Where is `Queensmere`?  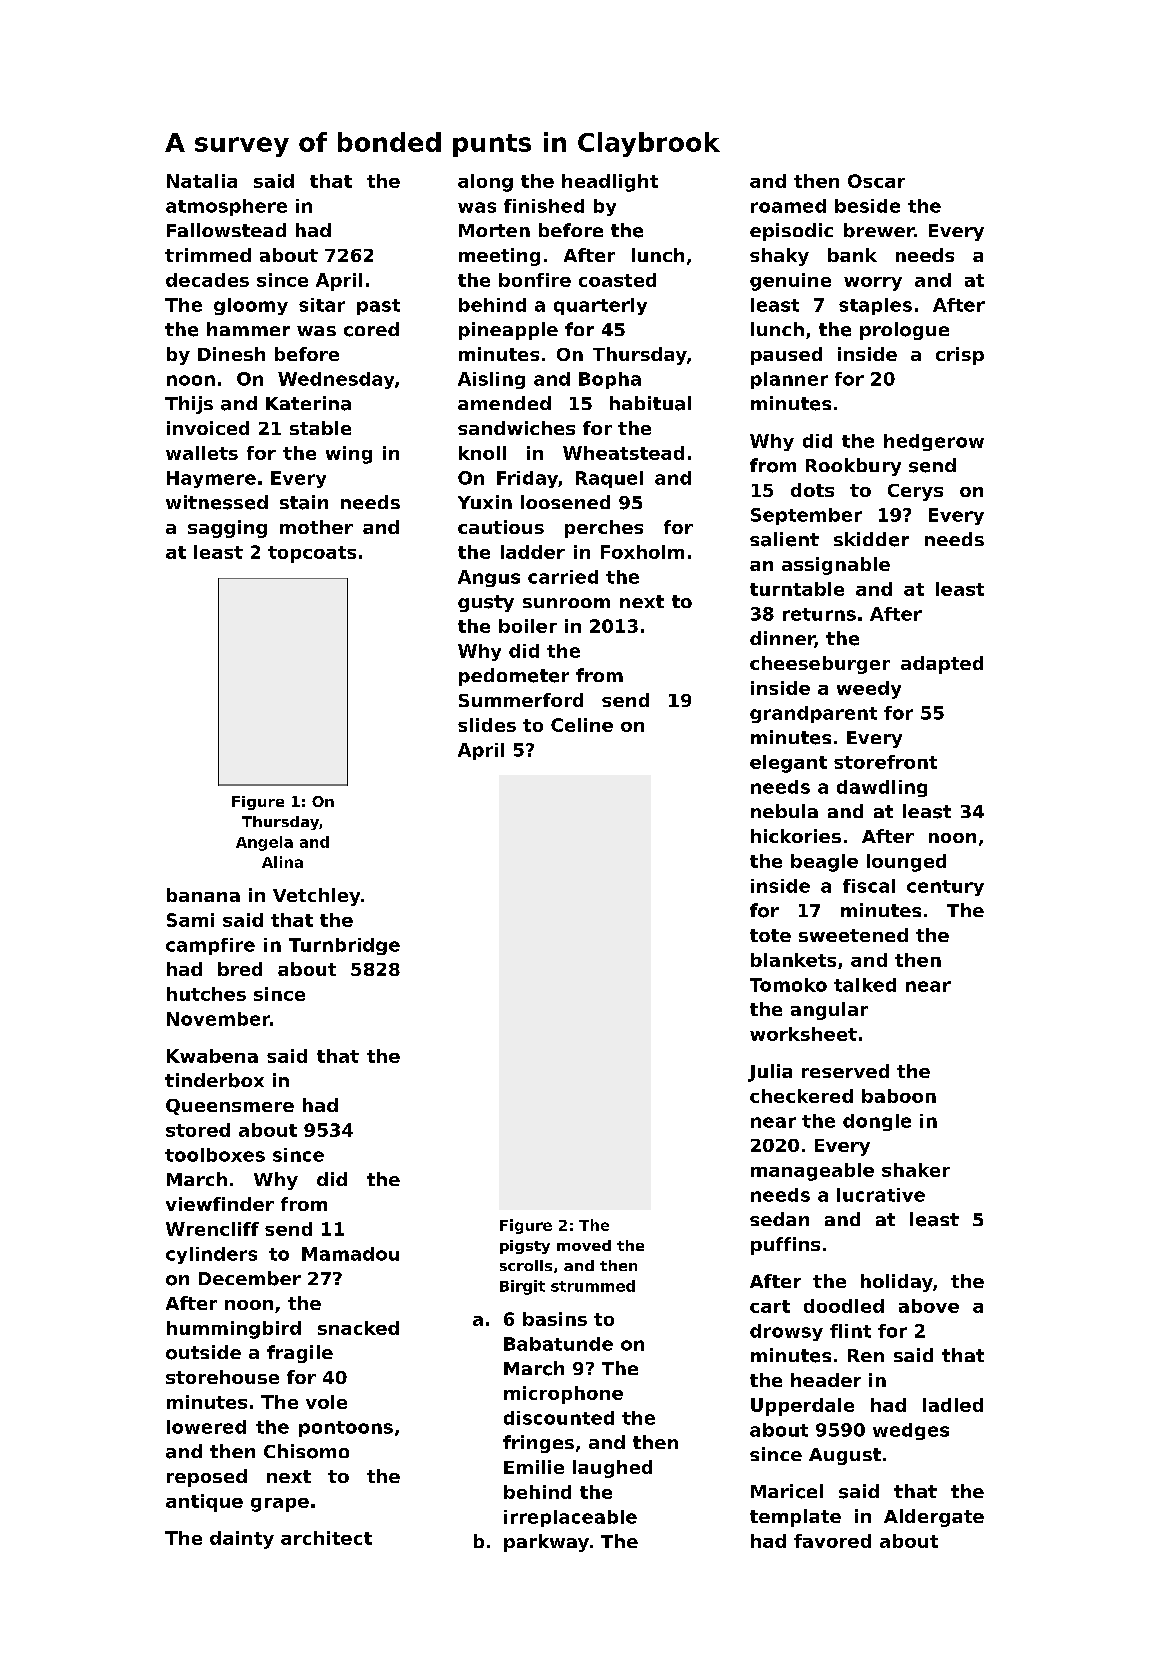
Queensmere is located at coordinates (230, 1107).
